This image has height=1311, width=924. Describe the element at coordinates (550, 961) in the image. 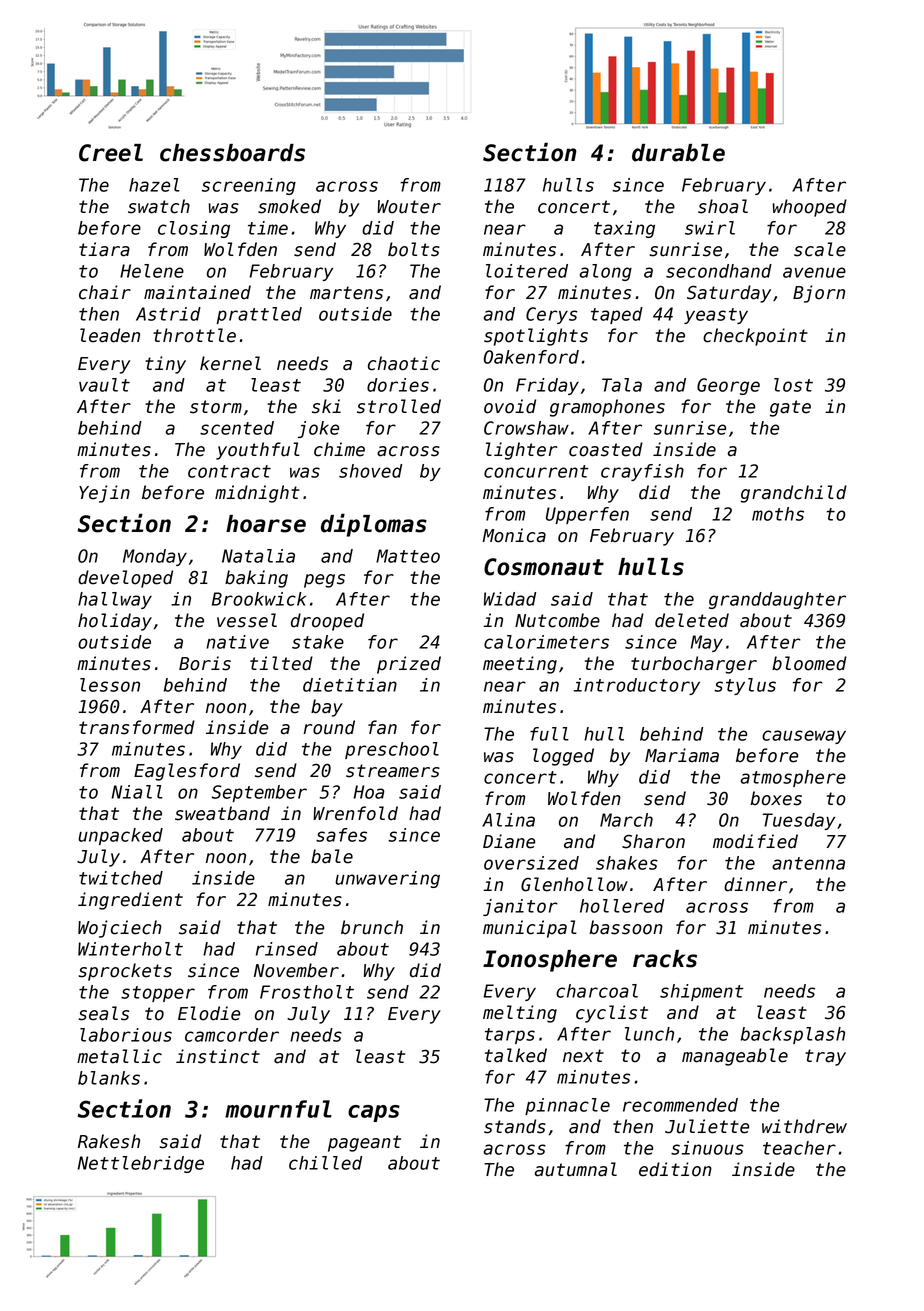

I see `Ionosphere` at that location.
